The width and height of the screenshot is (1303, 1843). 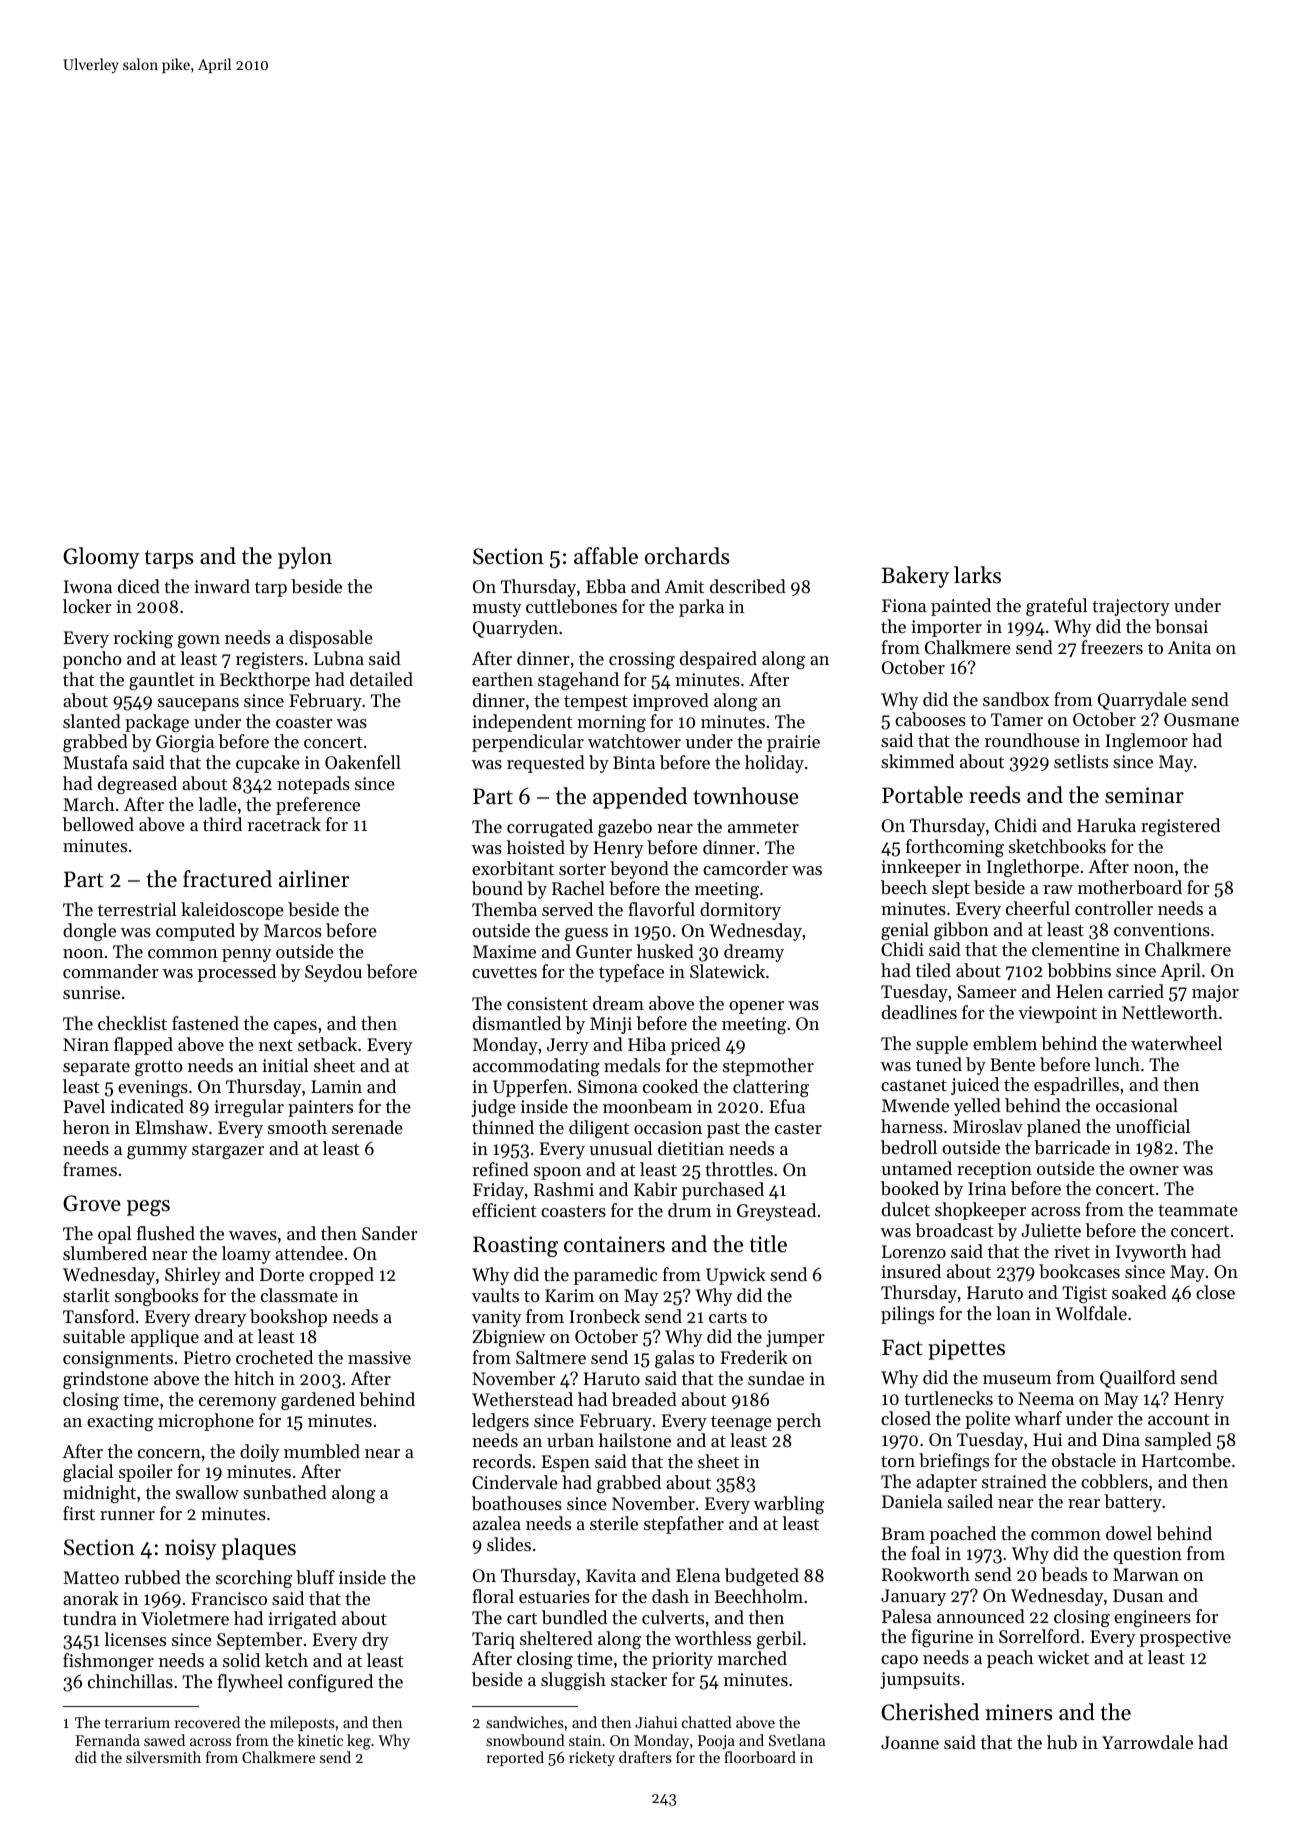 What do you see at coordinates (1114, 908) in the screenshot?
I see `controller` at bounding box center [1114, 908].
